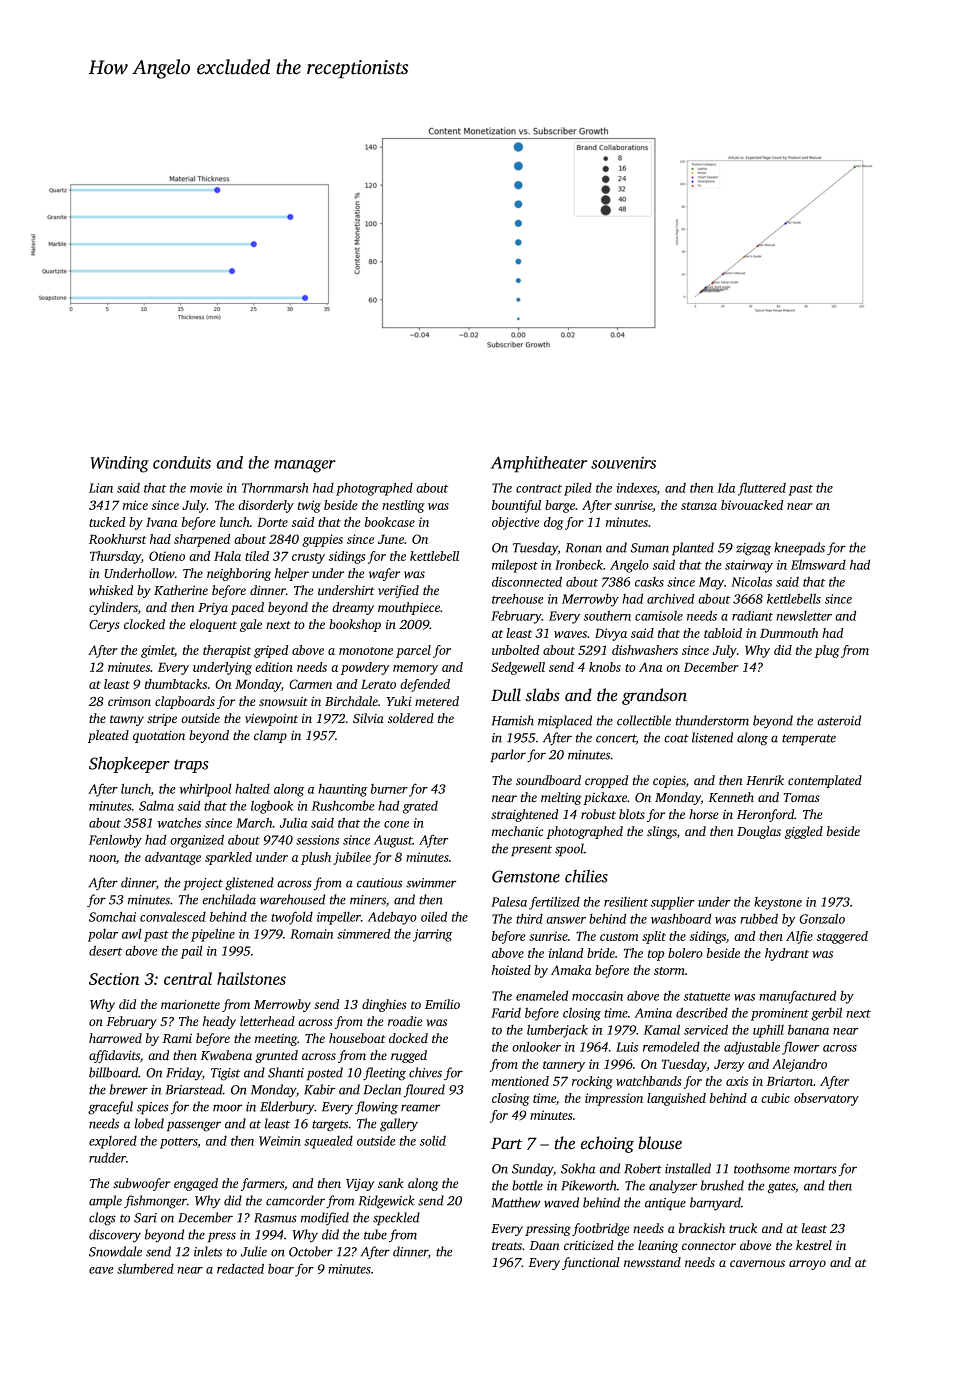 Image resolution: width=960 pixels, height=1390 pixels. Describe the element at coordinates (379, 883) in the document. I see `cautious` at that location.
